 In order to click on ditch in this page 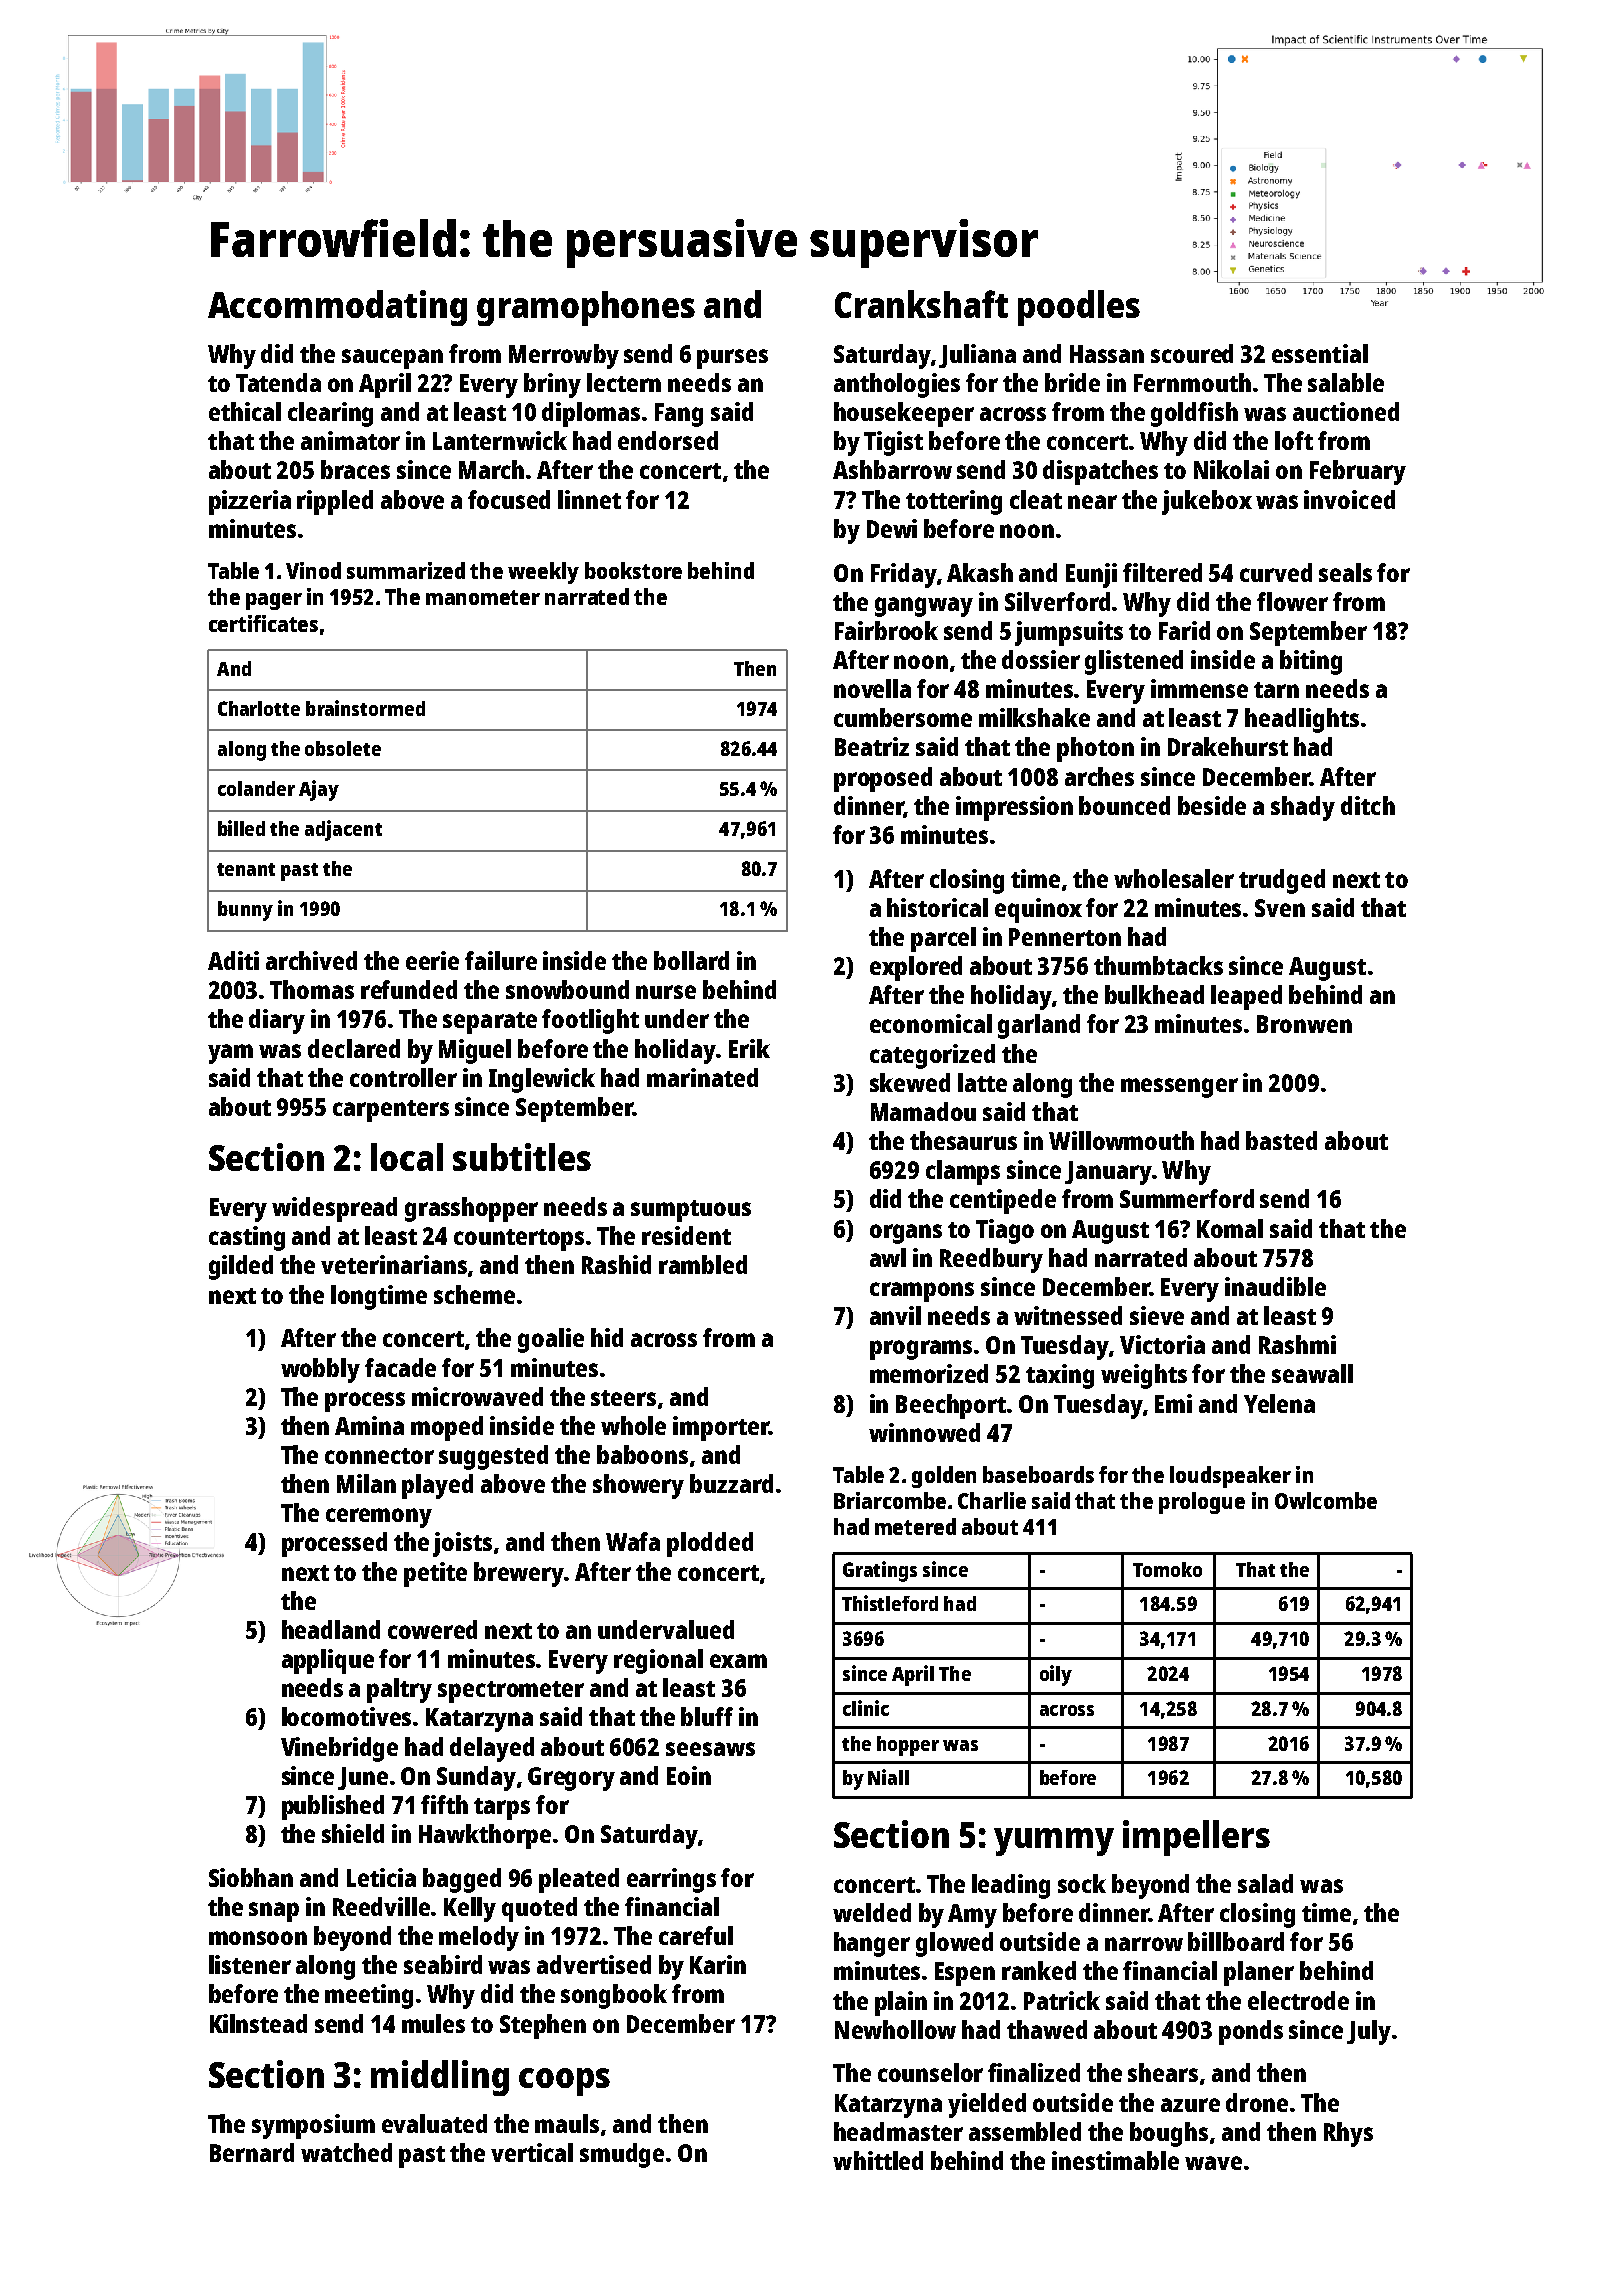, I will do `click(1368, 805)`.
